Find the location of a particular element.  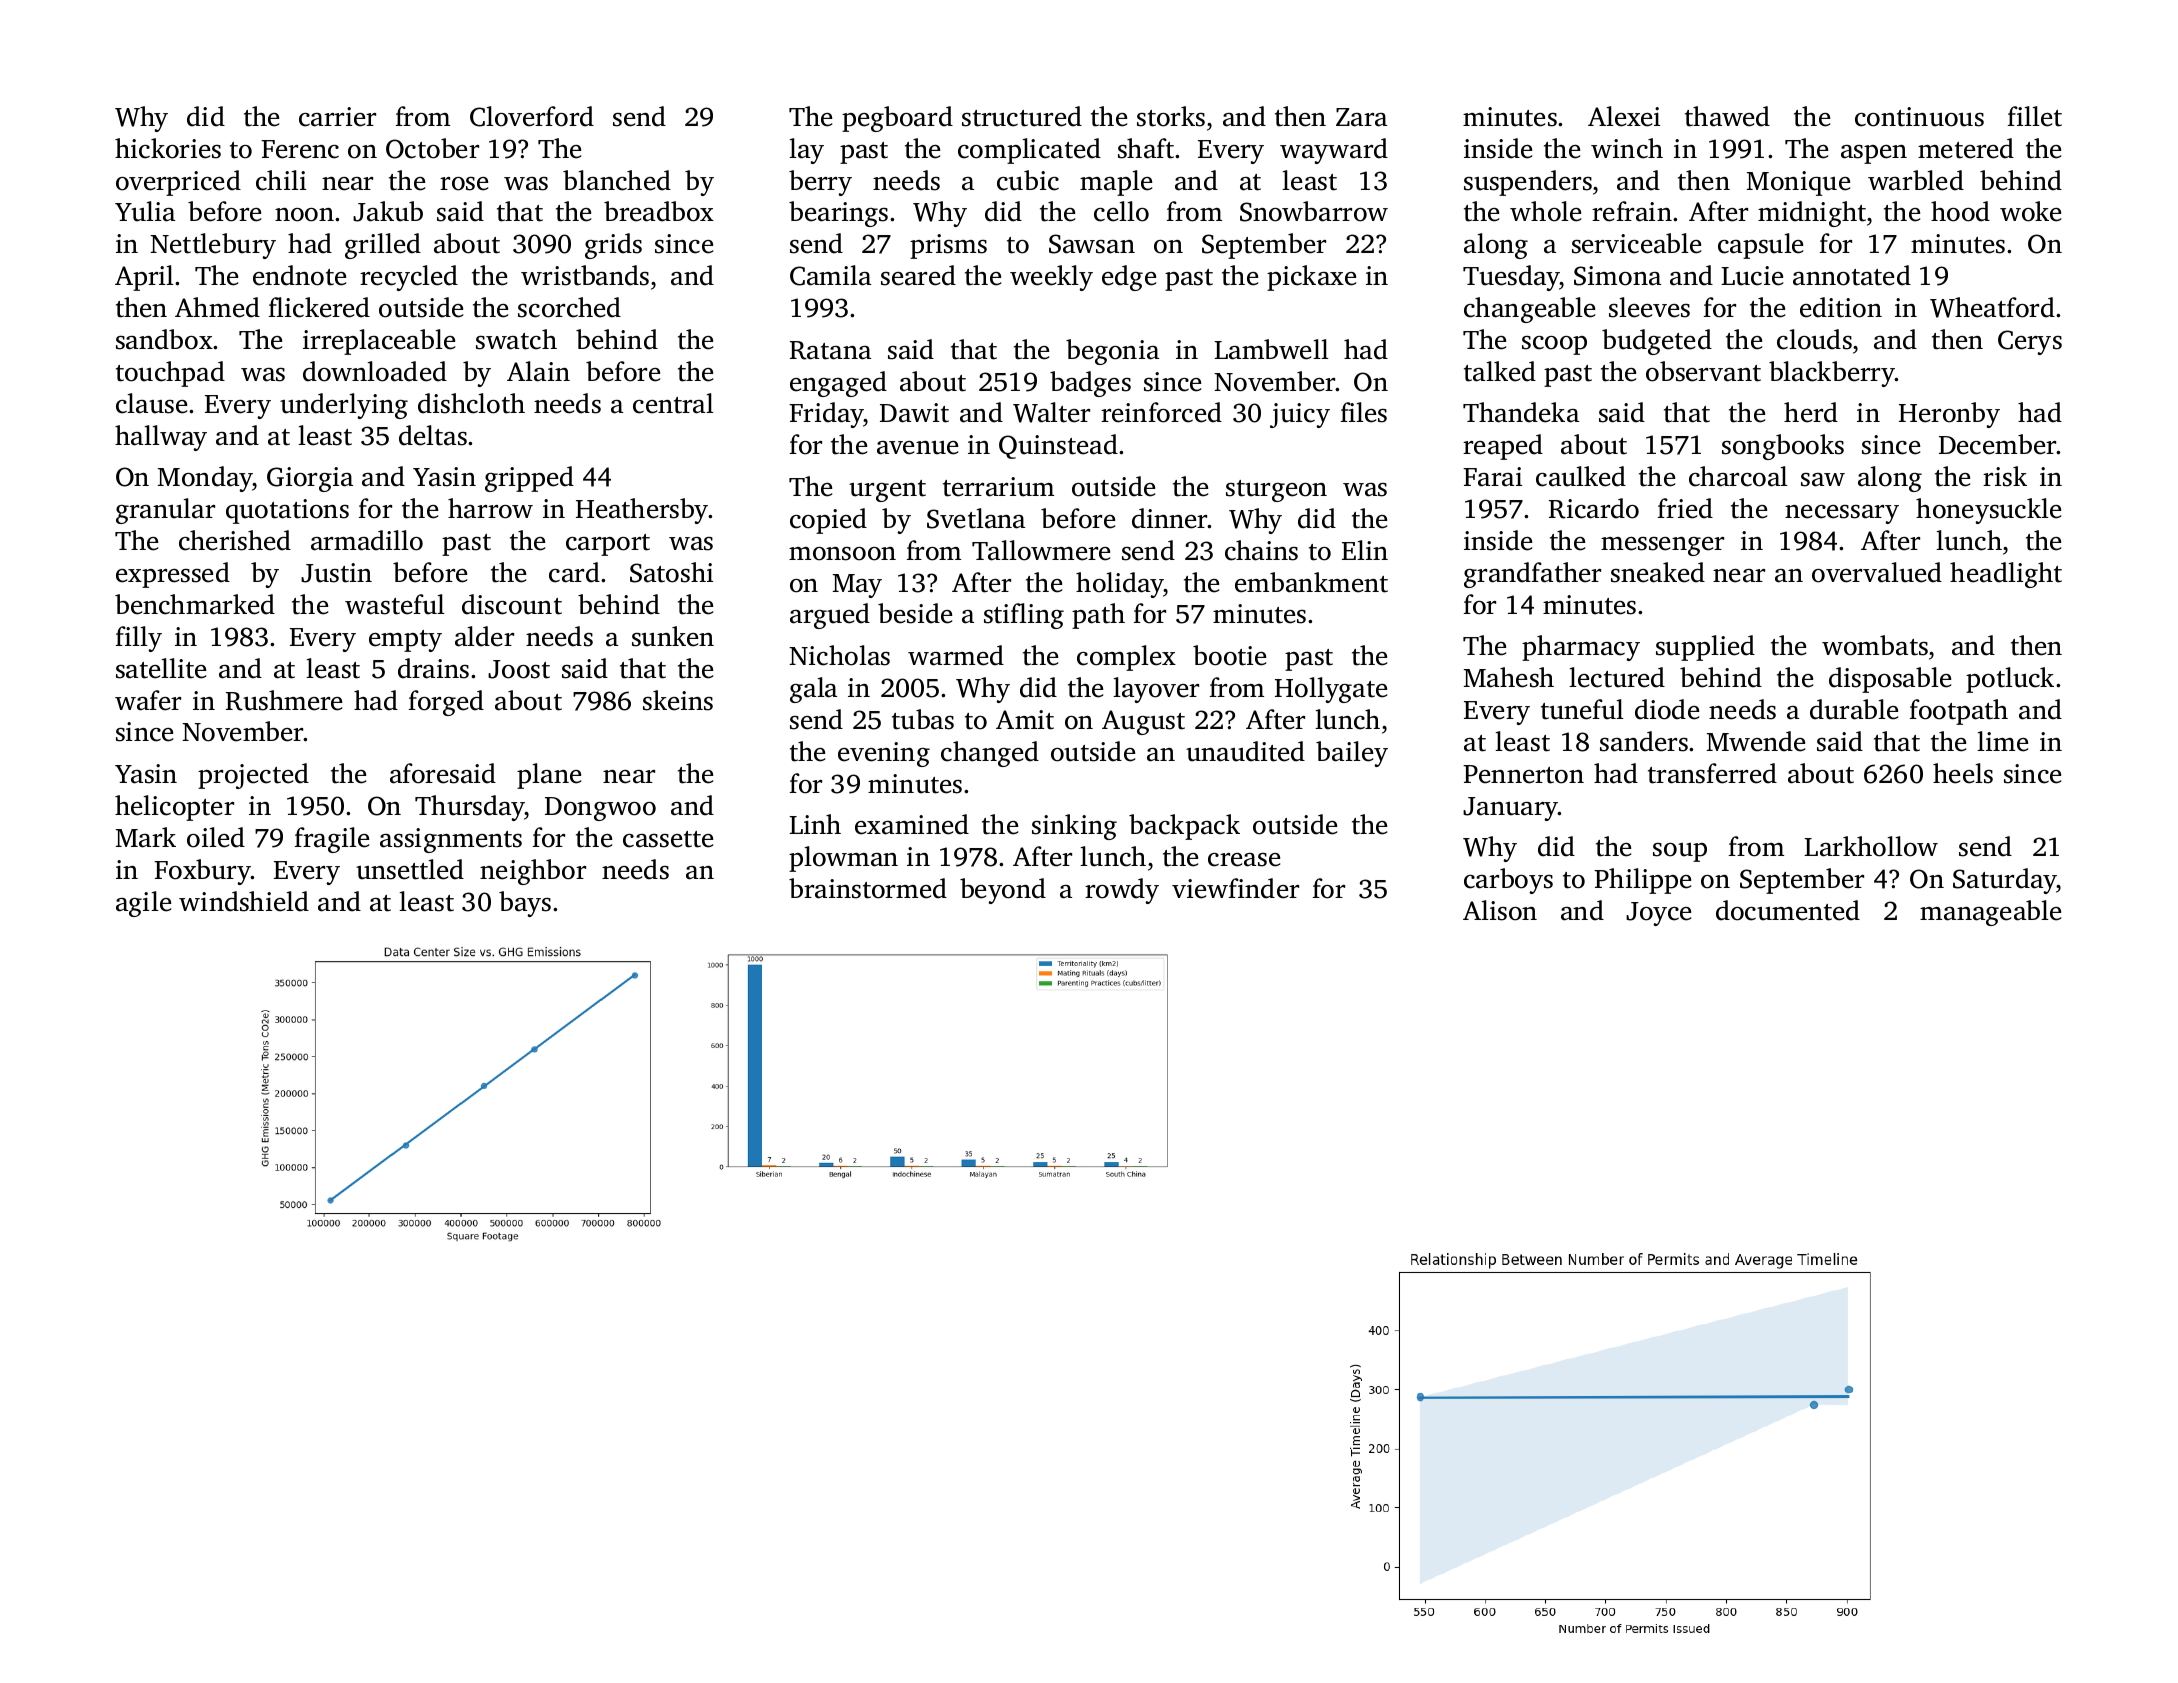

windshield is located at coordinates (244, 901).
